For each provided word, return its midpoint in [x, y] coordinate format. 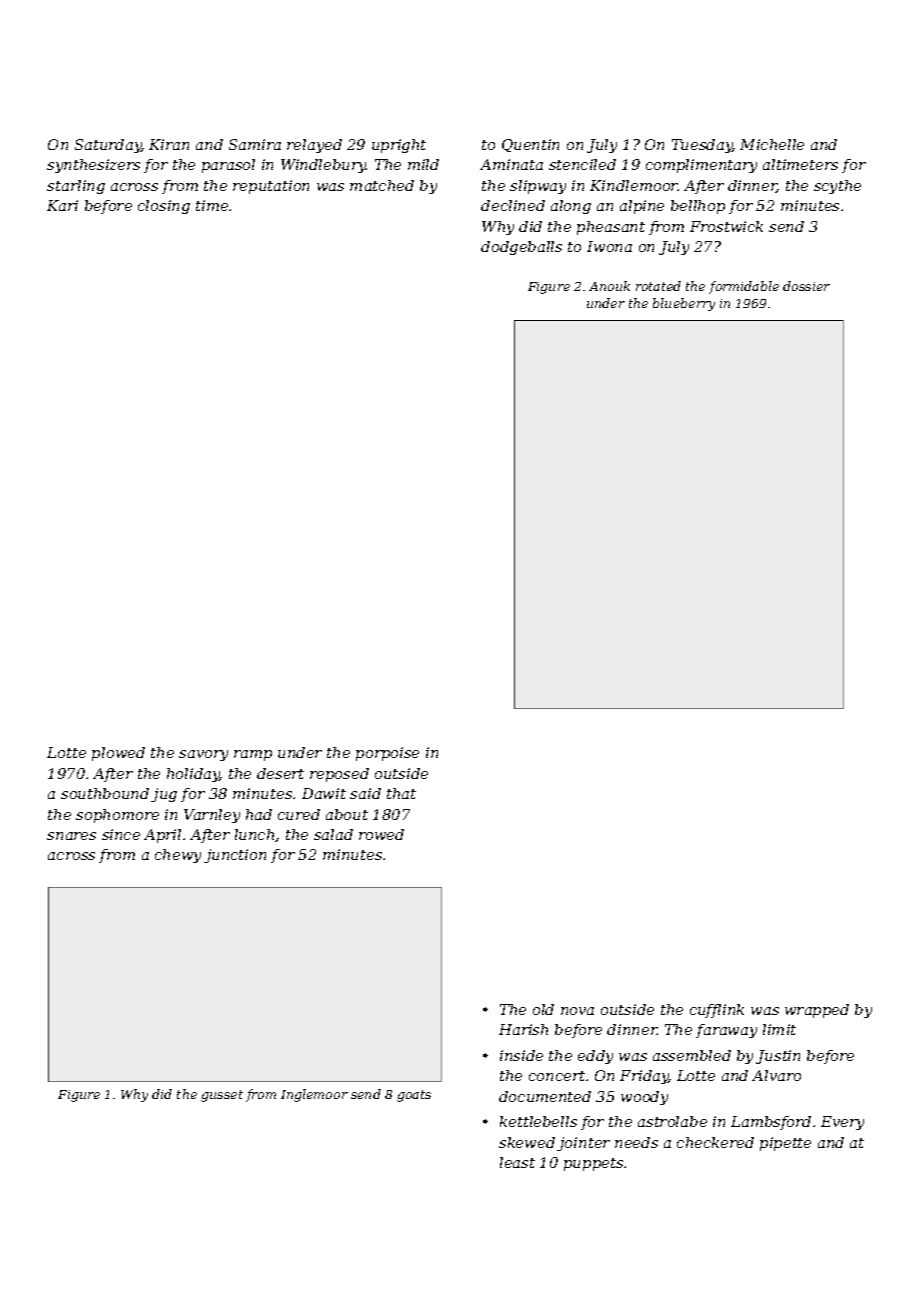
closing [164, 207]
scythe [837, 187]
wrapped [817, 1011]
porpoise [387, 754]
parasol [228, 166]
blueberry [684, 304]
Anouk [609, 286]
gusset [222, 1096]
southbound [105, 793]
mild [423, 164]
